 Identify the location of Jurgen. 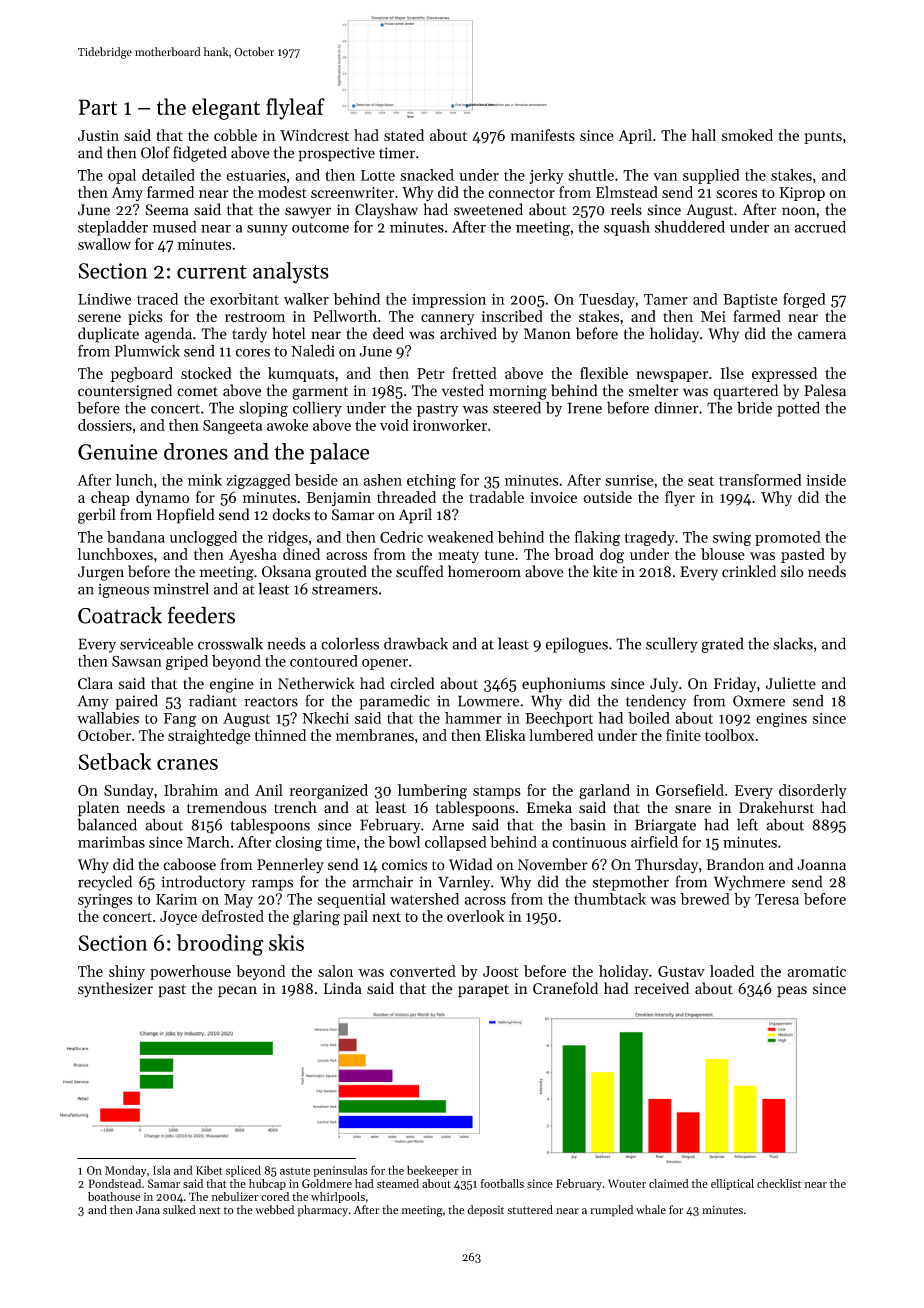
(101, 573).
